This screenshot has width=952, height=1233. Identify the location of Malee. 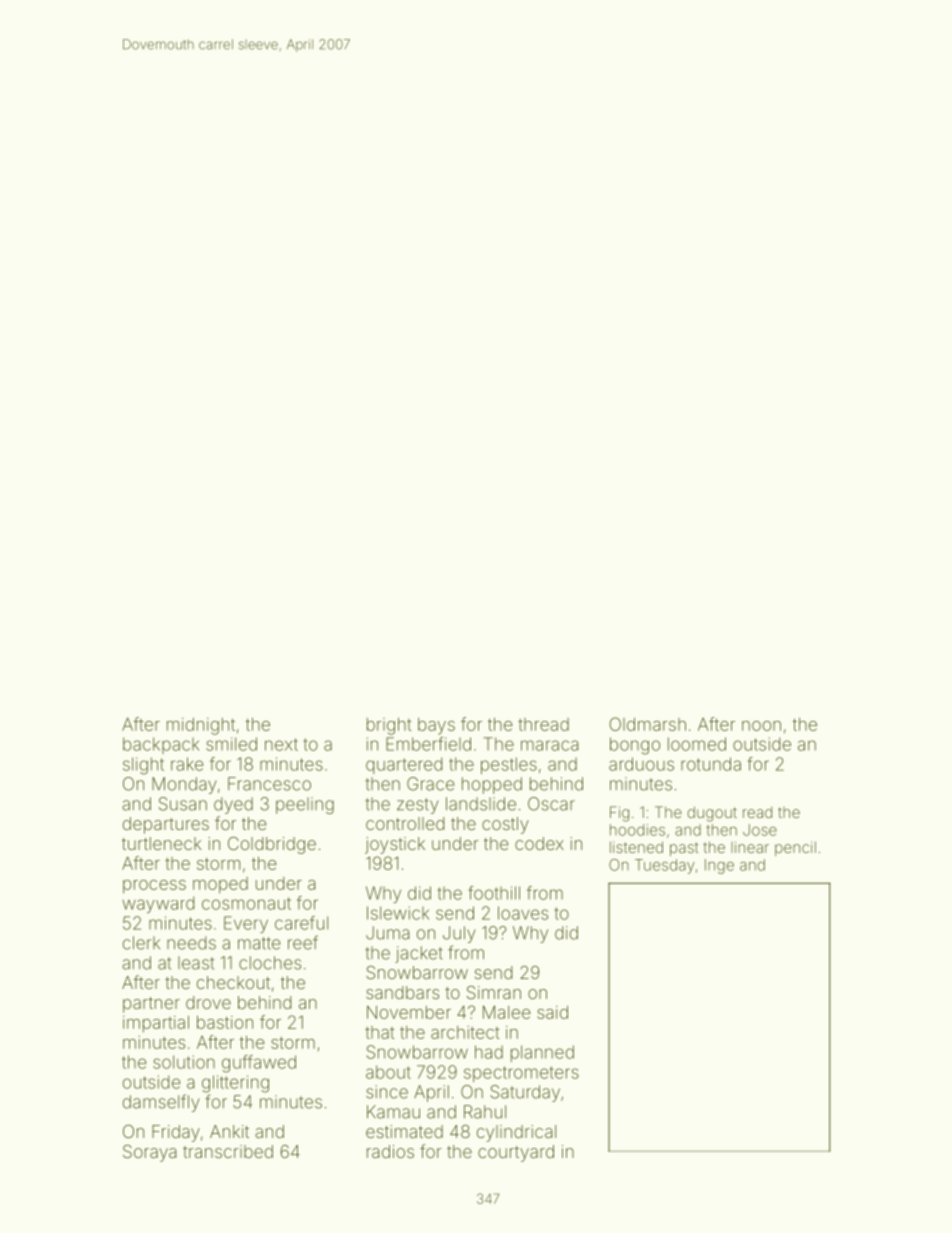
(507, 1012).
